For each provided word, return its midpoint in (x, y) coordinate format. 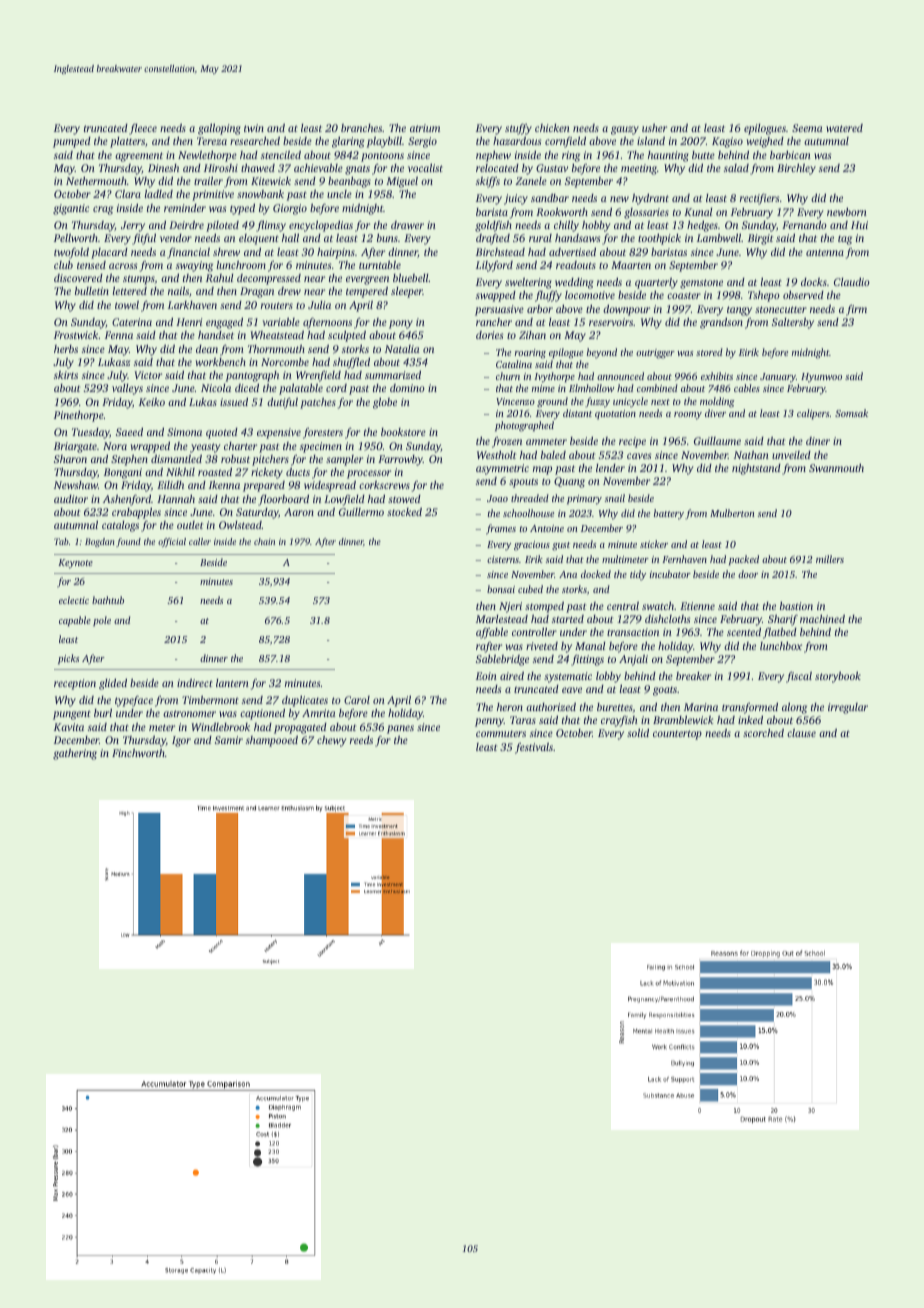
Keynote (75, 564)
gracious (532, 546)
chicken (552, 128)
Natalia (402, 349)
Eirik (749, 352)
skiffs (488, 182)
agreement (139, 157)
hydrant (650, 199)
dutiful (282, 403)
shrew (226, 252)
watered (844, 128)
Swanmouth (836, 468)
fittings (587, 660)
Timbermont (210, 699)
